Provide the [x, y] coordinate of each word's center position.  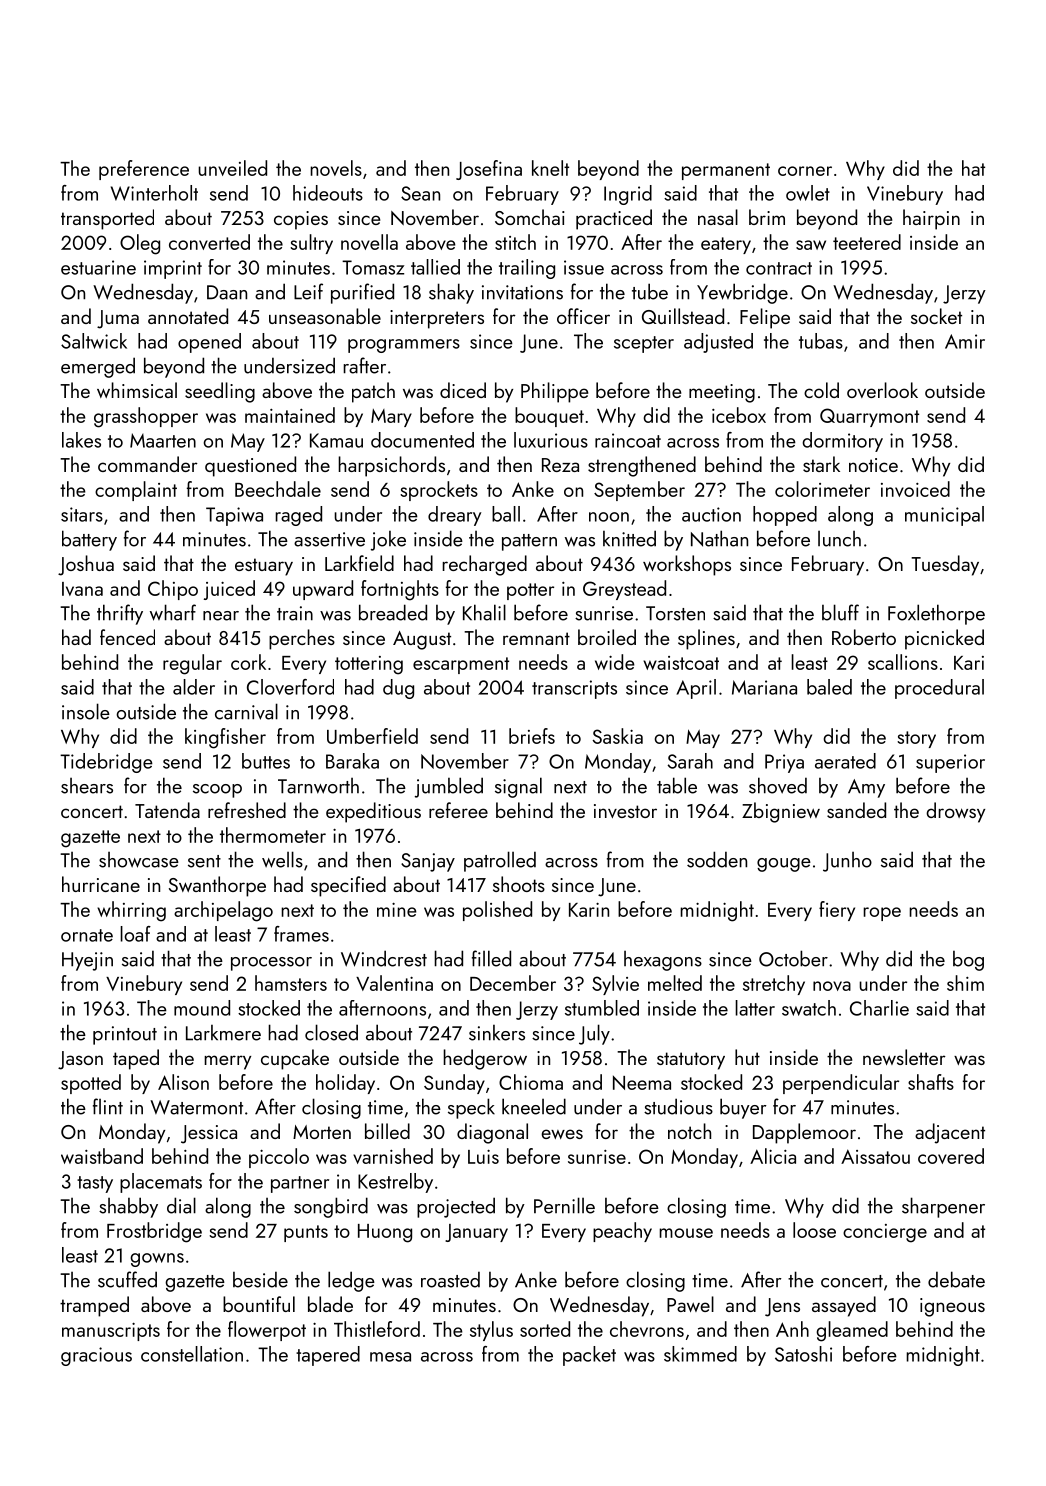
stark [821, 464]
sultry [311, 244]
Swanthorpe [217, 886]
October [793, 958]
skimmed [700, 1354]
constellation [192, 1354]
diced [463, 390]
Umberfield [372, 736]
